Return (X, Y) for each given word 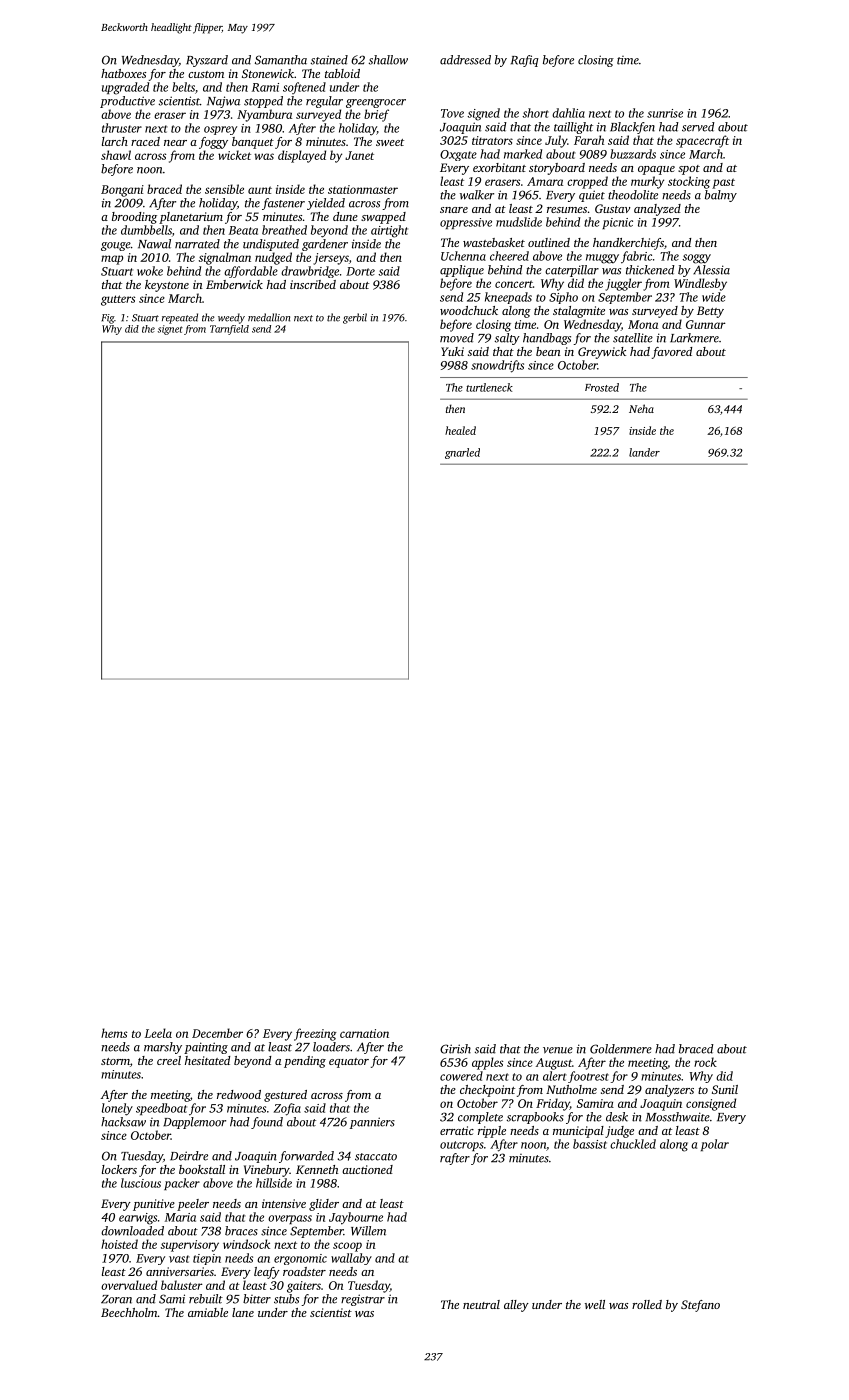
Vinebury (266, 1171)
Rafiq (525, 61)
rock (705, 1062)
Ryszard (207, 61)
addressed (465, 60)
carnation (364, 1033)
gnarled (462, 453)
